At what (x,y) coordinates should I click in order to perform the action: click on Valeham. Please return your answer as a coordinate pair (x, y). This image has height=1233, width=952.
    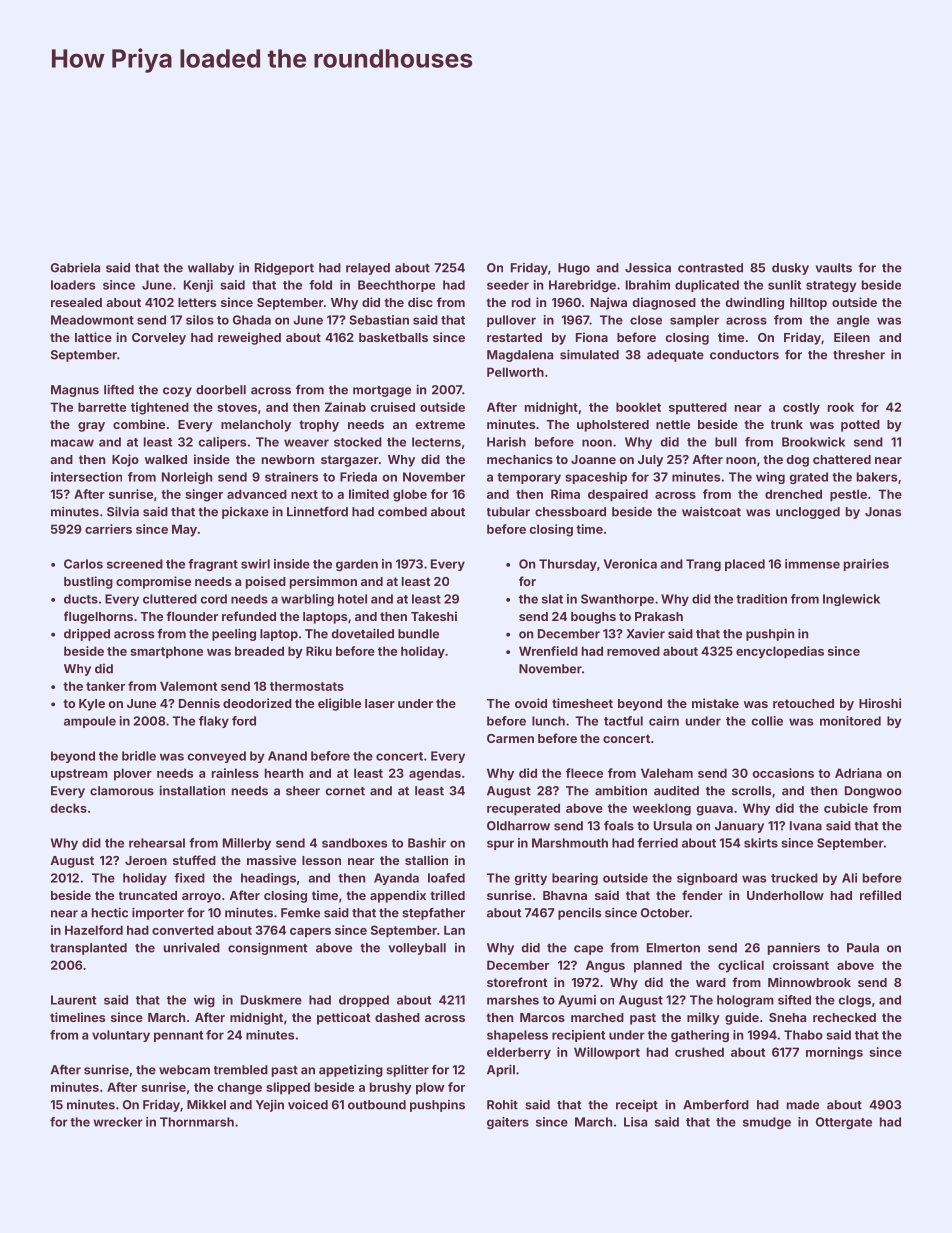
    Looking at the image, I should click on (667, 773).
